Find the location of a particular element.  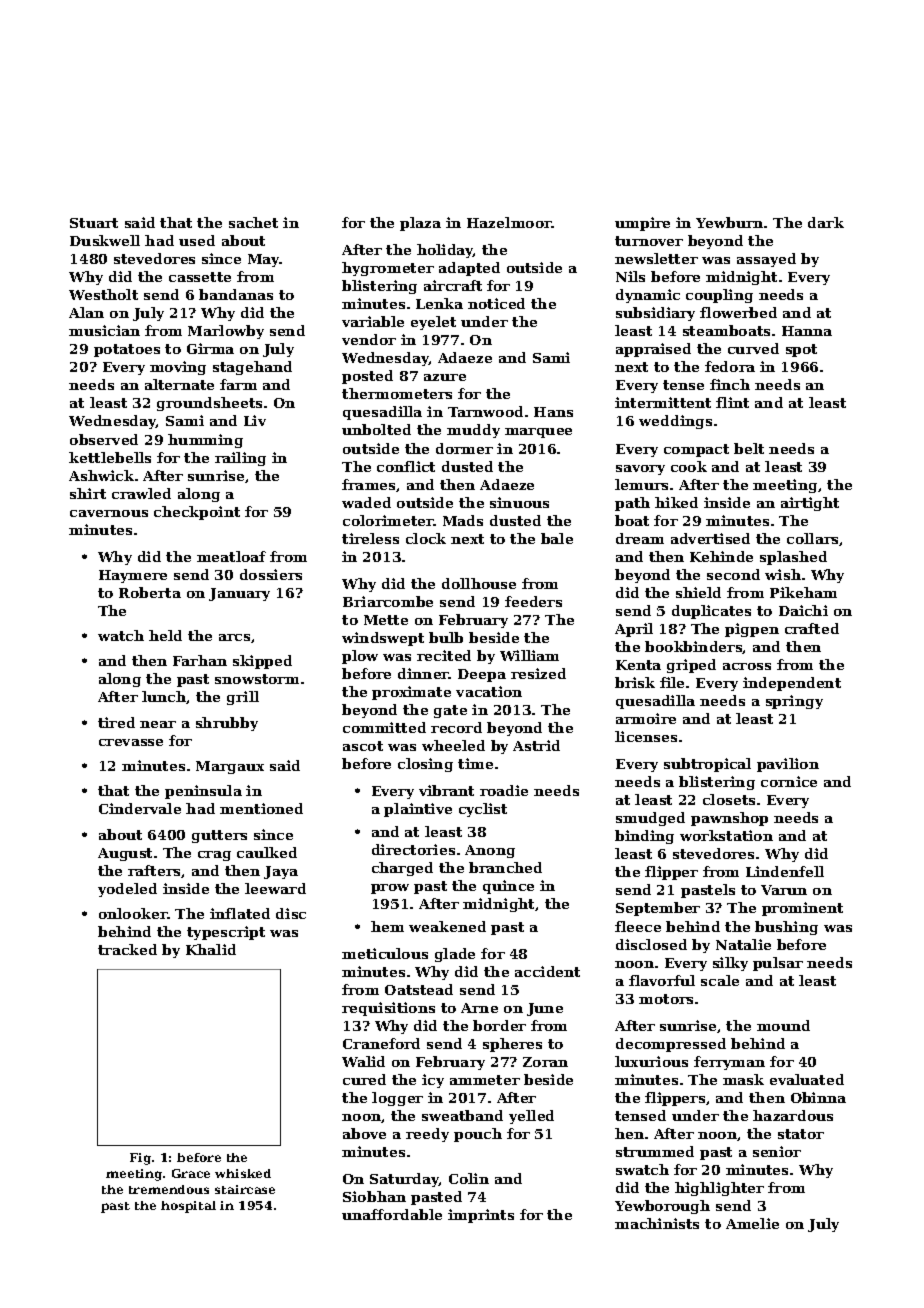

dormer is located at coordinates (464, 448).
